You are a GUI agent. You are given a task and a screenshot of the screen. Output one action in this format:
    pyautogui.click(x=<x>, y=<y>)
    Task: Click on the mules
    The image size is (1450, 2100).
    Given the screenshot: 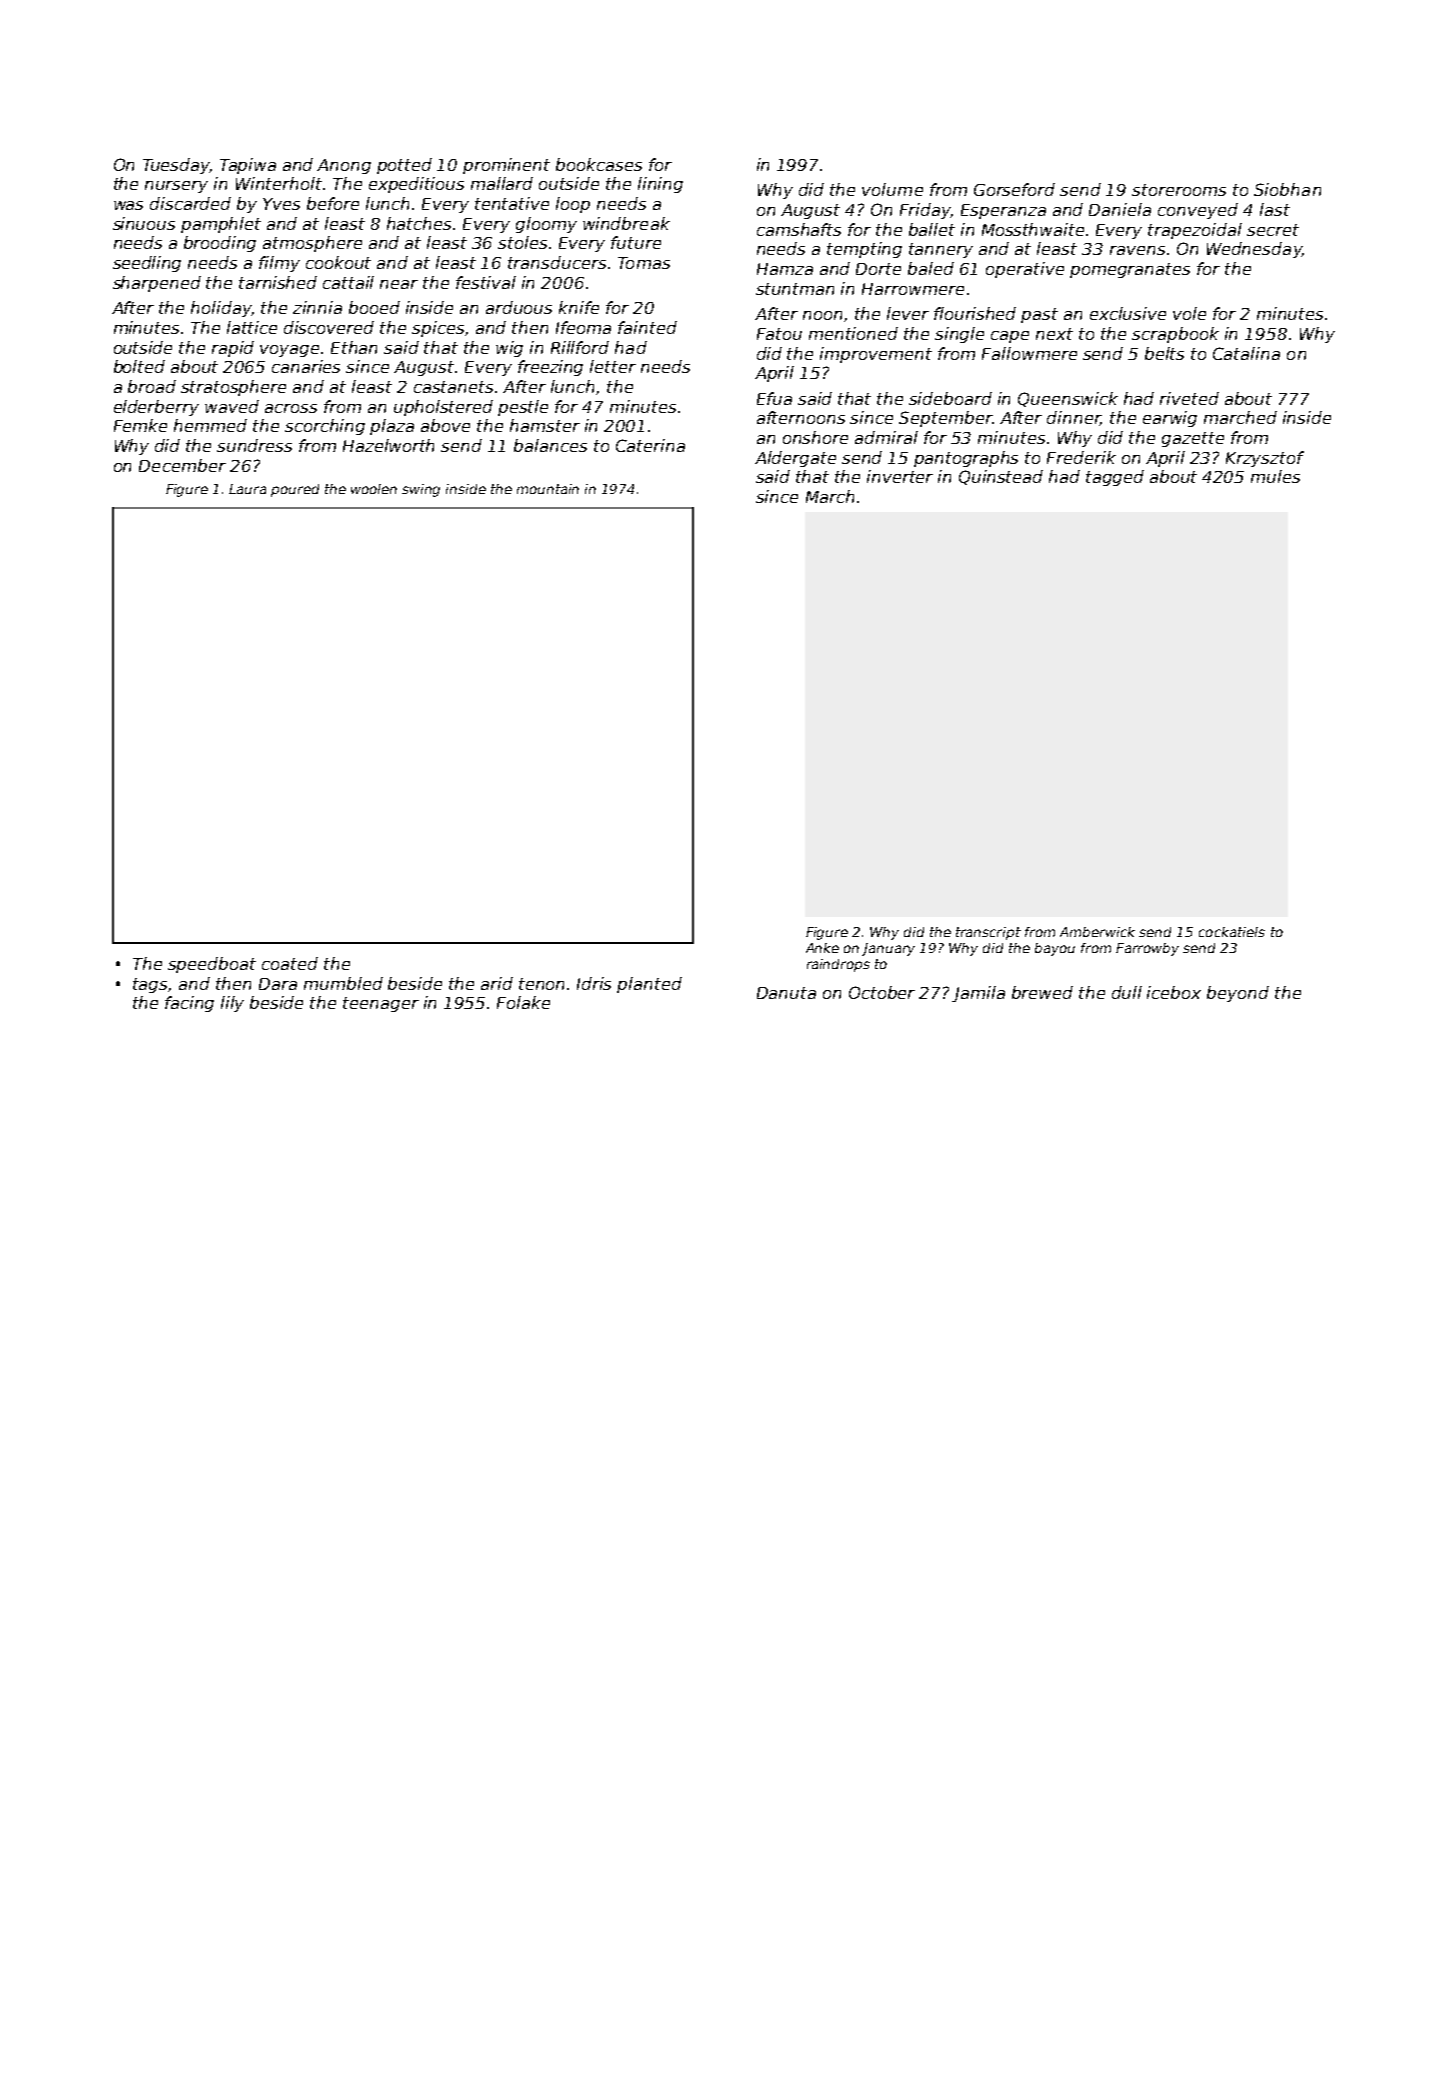 What is the action you would take?
    pyautogui.click(x=1275, y=476)
